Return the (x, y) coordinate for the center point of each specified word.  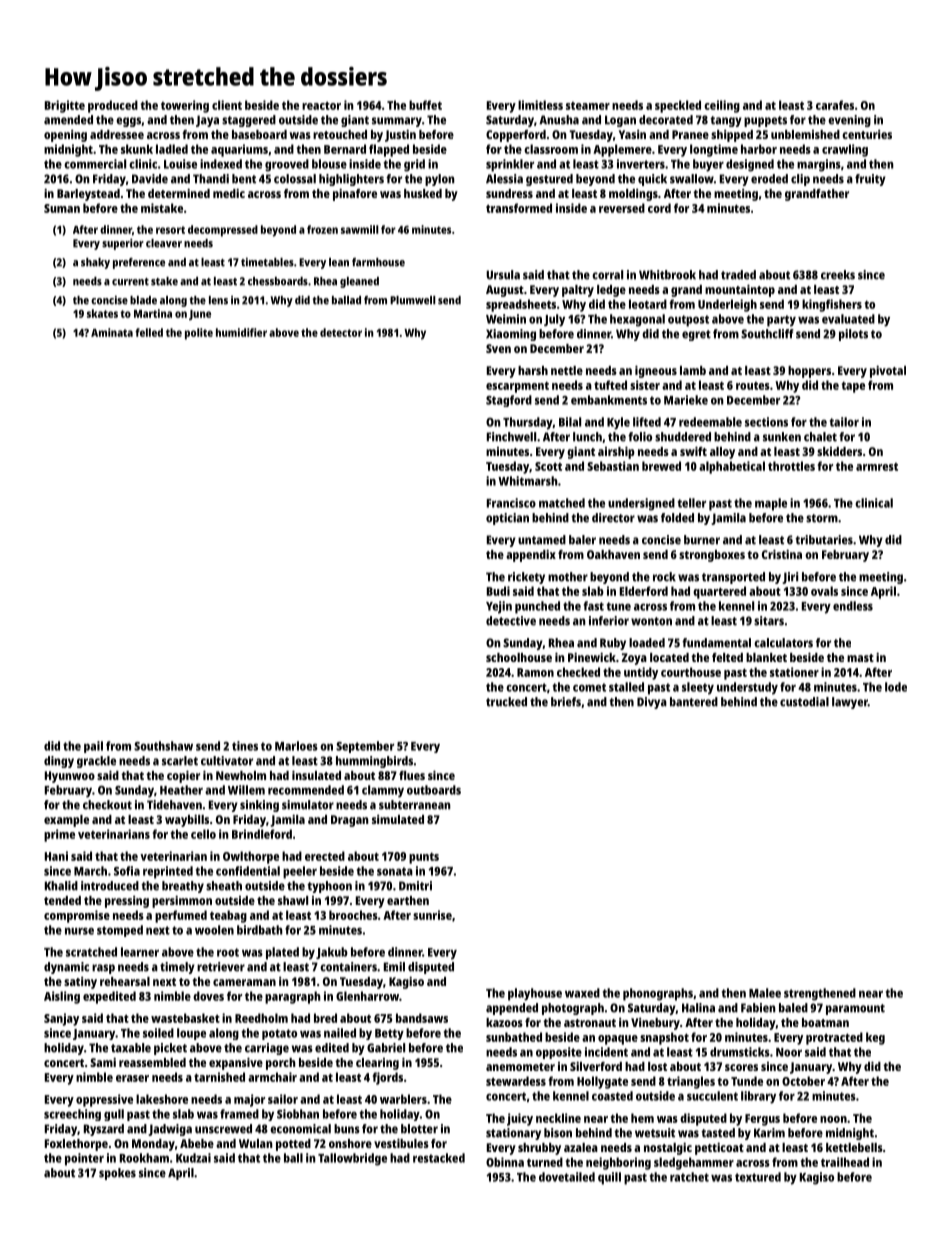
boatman (825, 1022)
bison (558, 1133)
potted (293, 1145)
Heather (181, 790)
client (227, 105)
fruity (870, 180)
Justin (400, 135)
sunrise (432, 915)
